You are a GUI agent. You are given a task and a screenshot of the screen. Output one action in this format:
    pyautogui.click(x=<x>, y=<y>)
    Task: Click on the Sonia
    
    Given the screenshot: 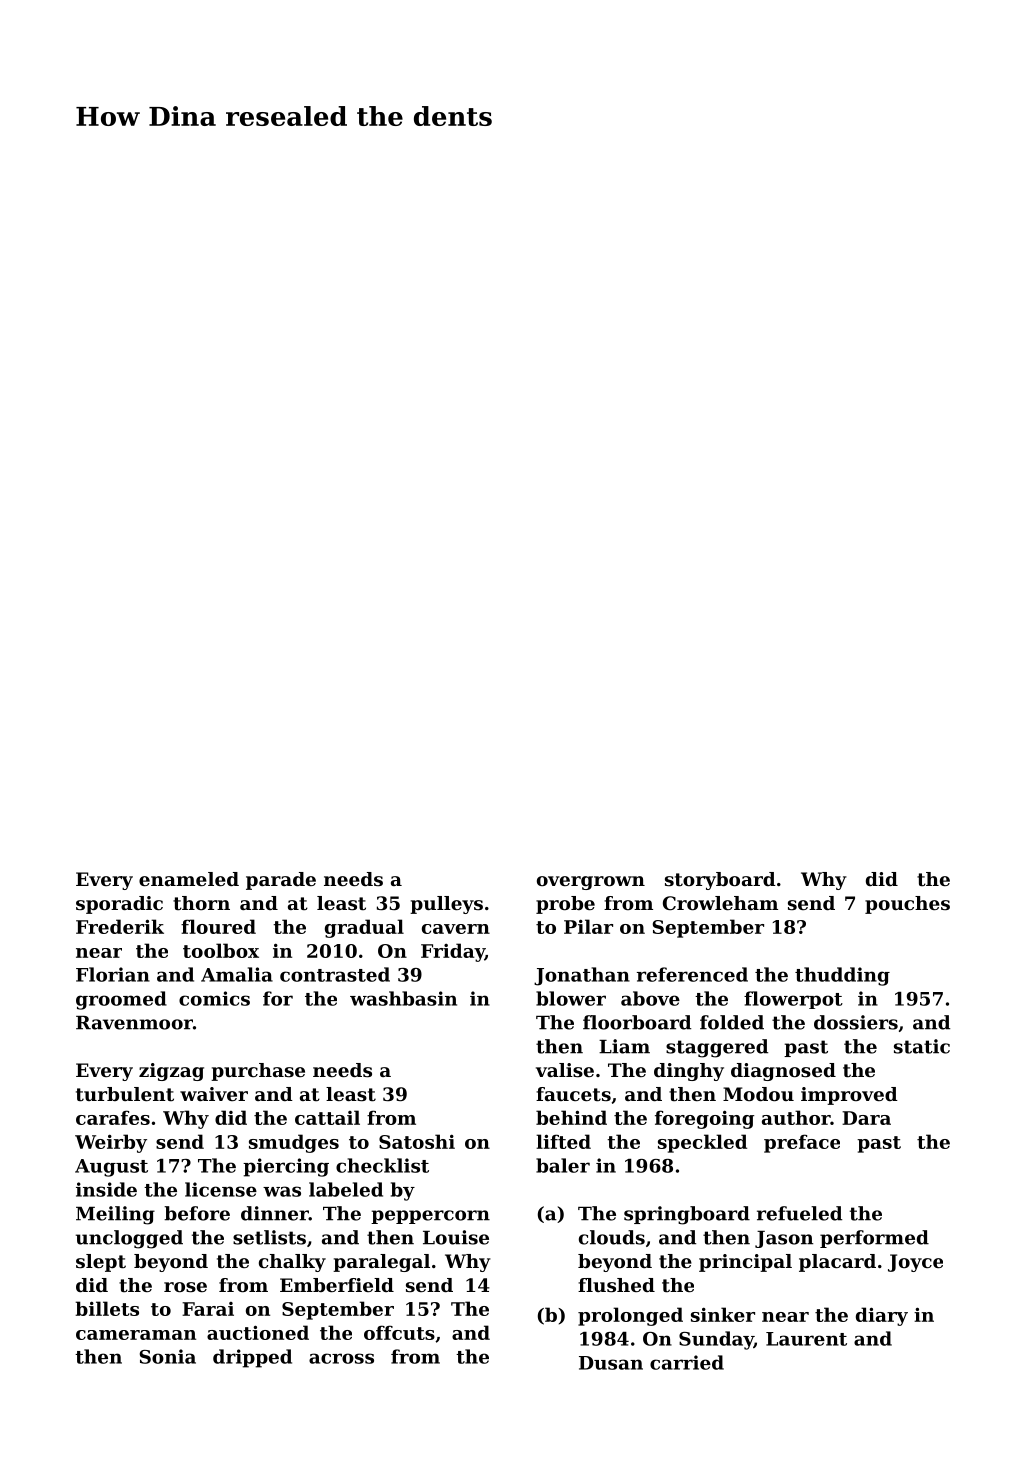 What is the action you would take?
    pyautogui.click(x=168, y=1356)
